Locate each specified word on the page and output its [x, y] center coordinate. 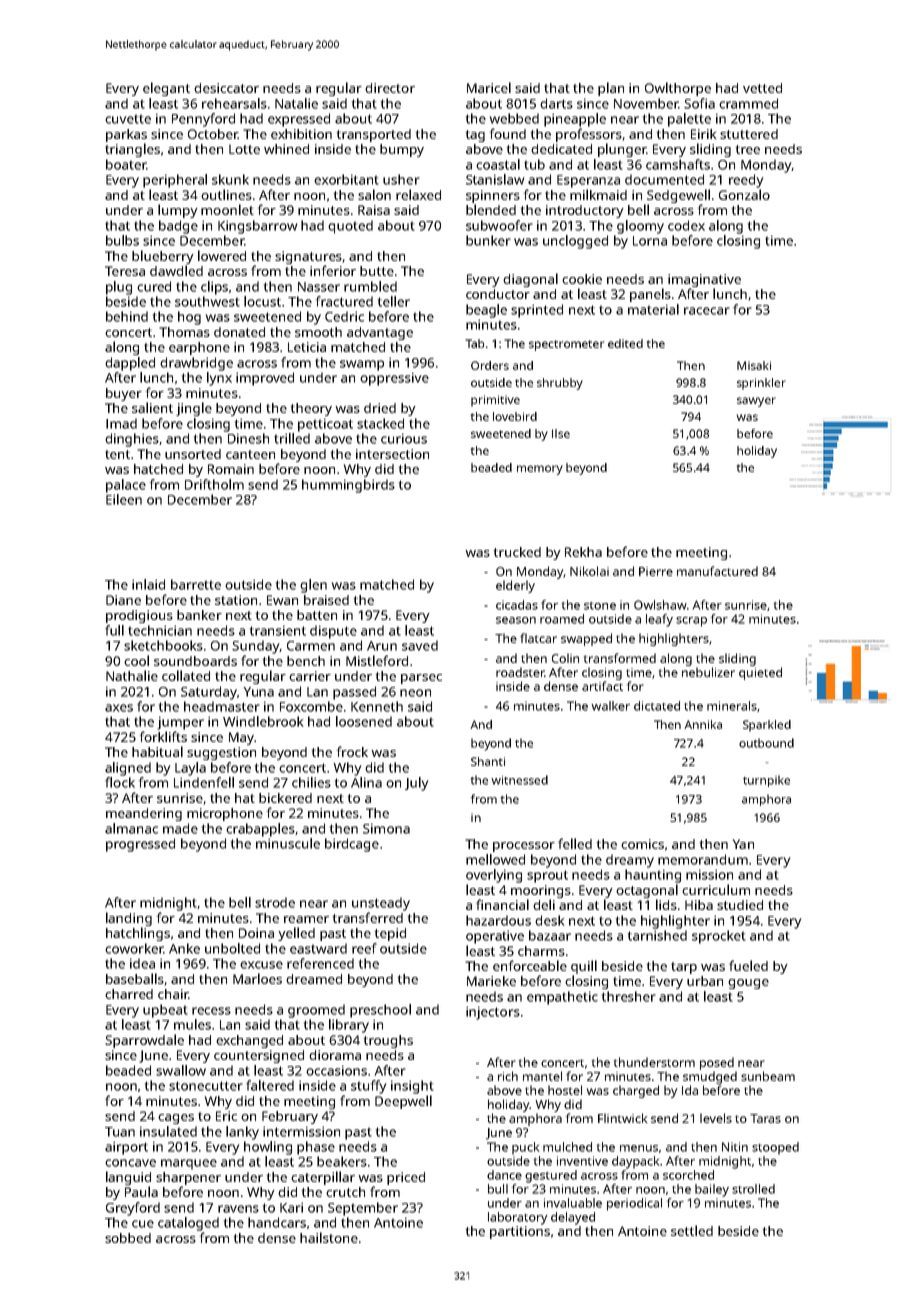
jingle [194, 409]
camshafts [678, 164]
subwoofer [499, 225]
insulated [168, 1131]
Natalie [296, 103]
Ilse [561, 433]
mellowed [495, 859]
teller [394, 301]
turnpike [766, 781]
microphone [225, 814]
